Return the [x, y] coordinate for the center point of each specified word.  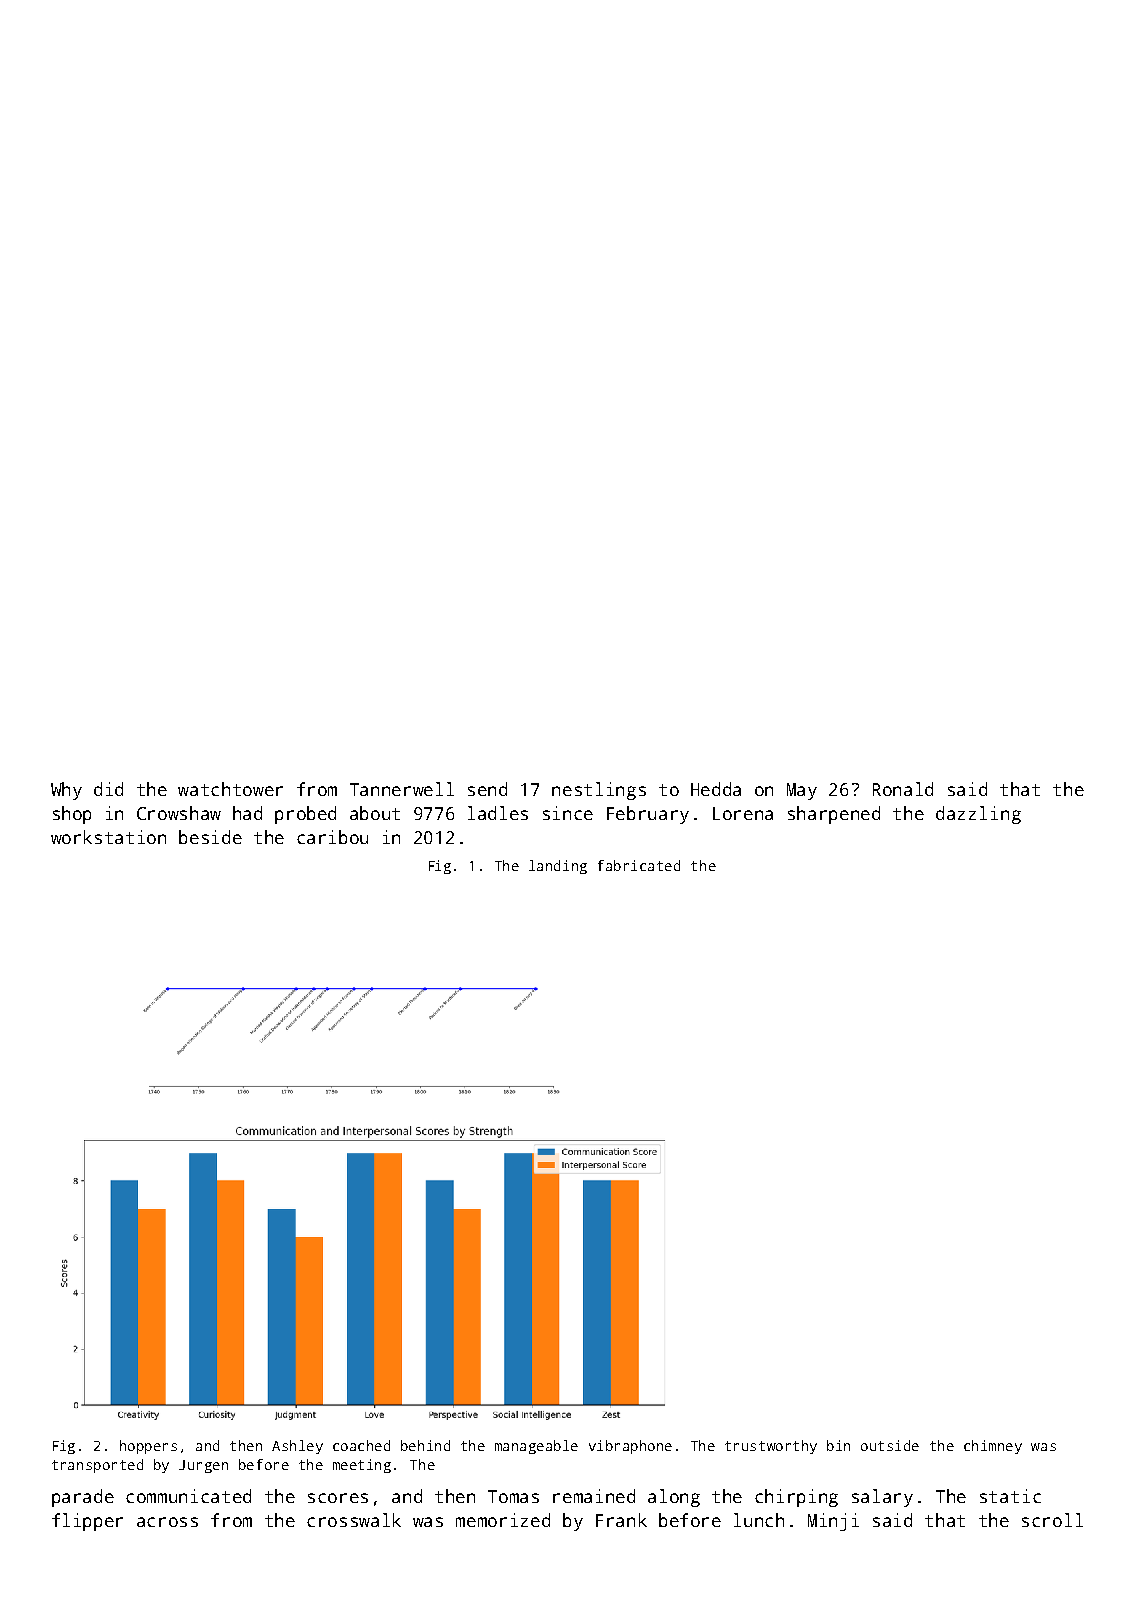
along [674, 1498]
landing [558, 867]
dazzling [978, 815]
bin [838, 1445]
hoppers [148, 1447]
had [247, 813]
